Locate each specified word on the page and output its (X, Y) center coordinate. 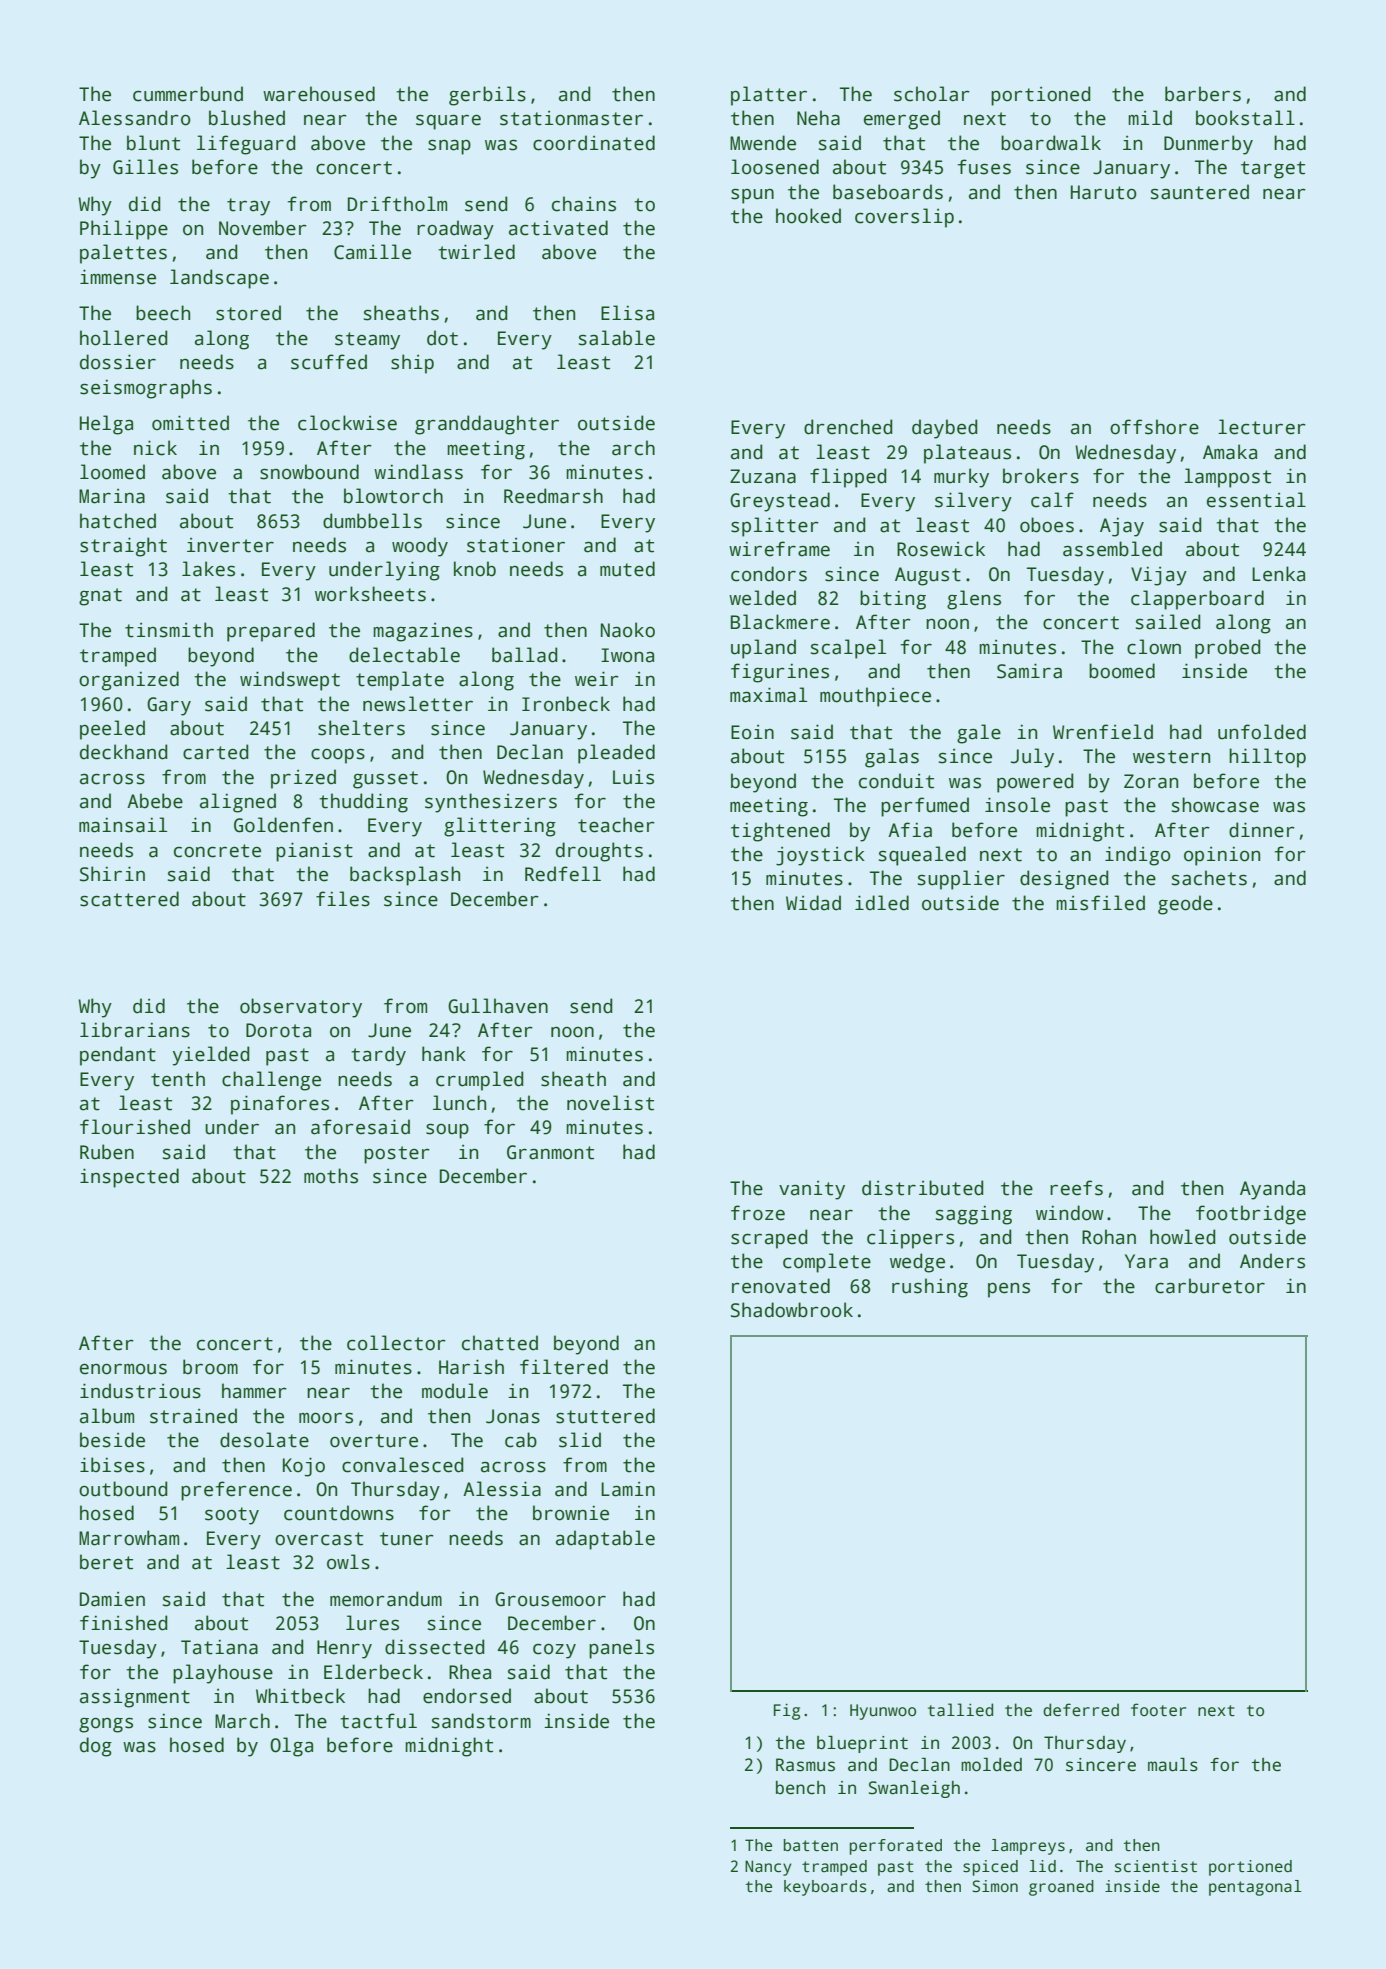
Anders (1272, 1261)
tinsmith (169, 630)
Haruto (1104, 192)
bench (800, 1788)
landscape (219, 279)
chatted (500, 1343)
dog (96, 1747)
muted (627, 569)
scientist (1156, 1866)
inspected (129, 1178)
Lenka (1278, 574)
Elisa (627, 313)
